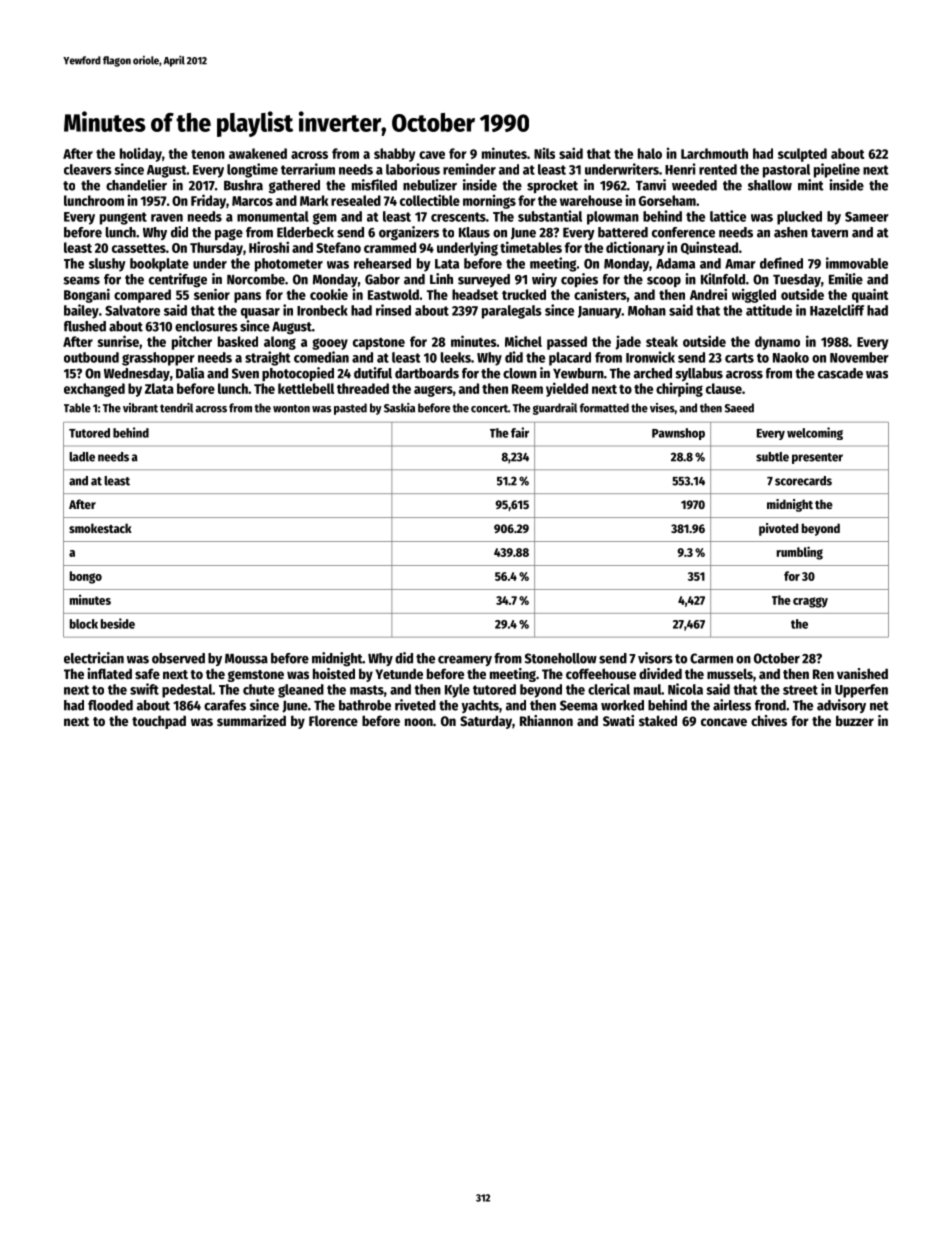 This screenshot has height=1233, width=952. I want to click on swift, so click(144, 689).
